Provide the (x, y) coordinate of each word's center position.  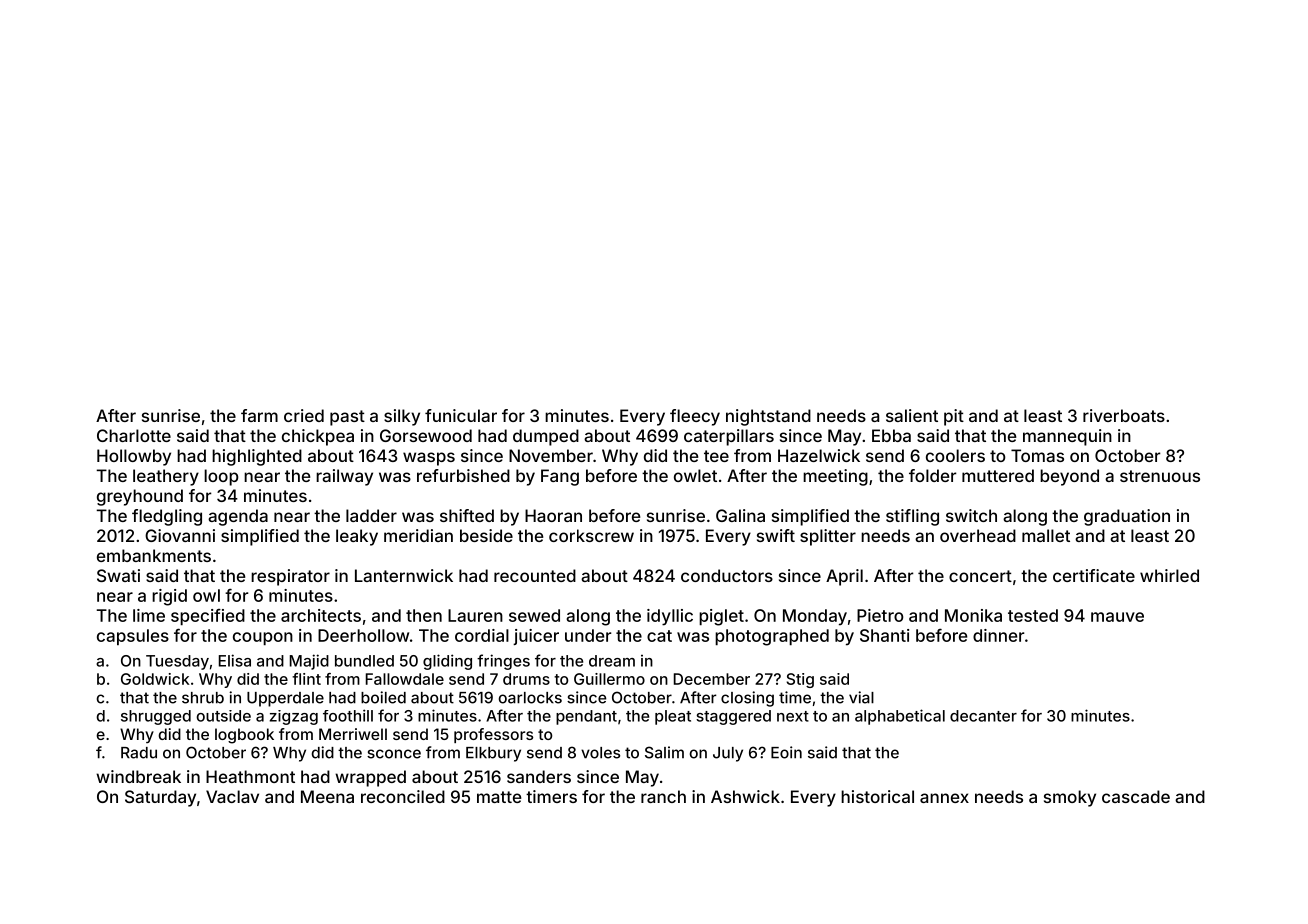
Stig (800, 680)
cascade (1136, 796)
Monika (973, 615)
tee (716, 456)
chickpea (318, 437)
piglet (721, 617)
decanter (983, 716)
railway (344, 477)
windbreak (138, 776)
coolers (955, 455)
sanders (539, 776)
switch (971, 515)
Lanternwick (404, 575)
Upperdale (285, 699)
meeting (835, 477)
